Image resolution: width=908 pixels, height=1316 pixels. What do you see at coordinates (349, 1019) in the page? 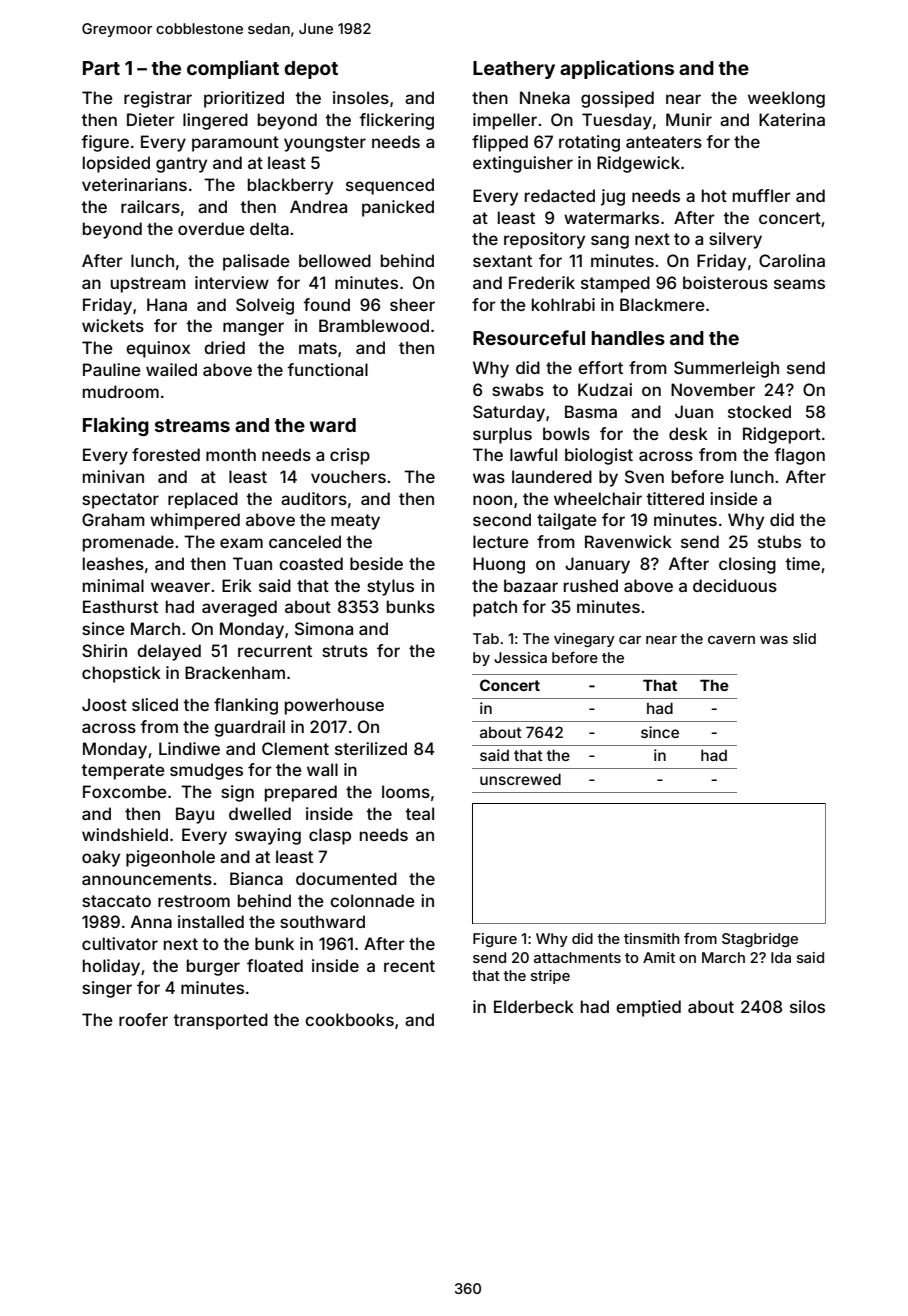
I see `cookbooks` at bounding box center [349, 1019].
